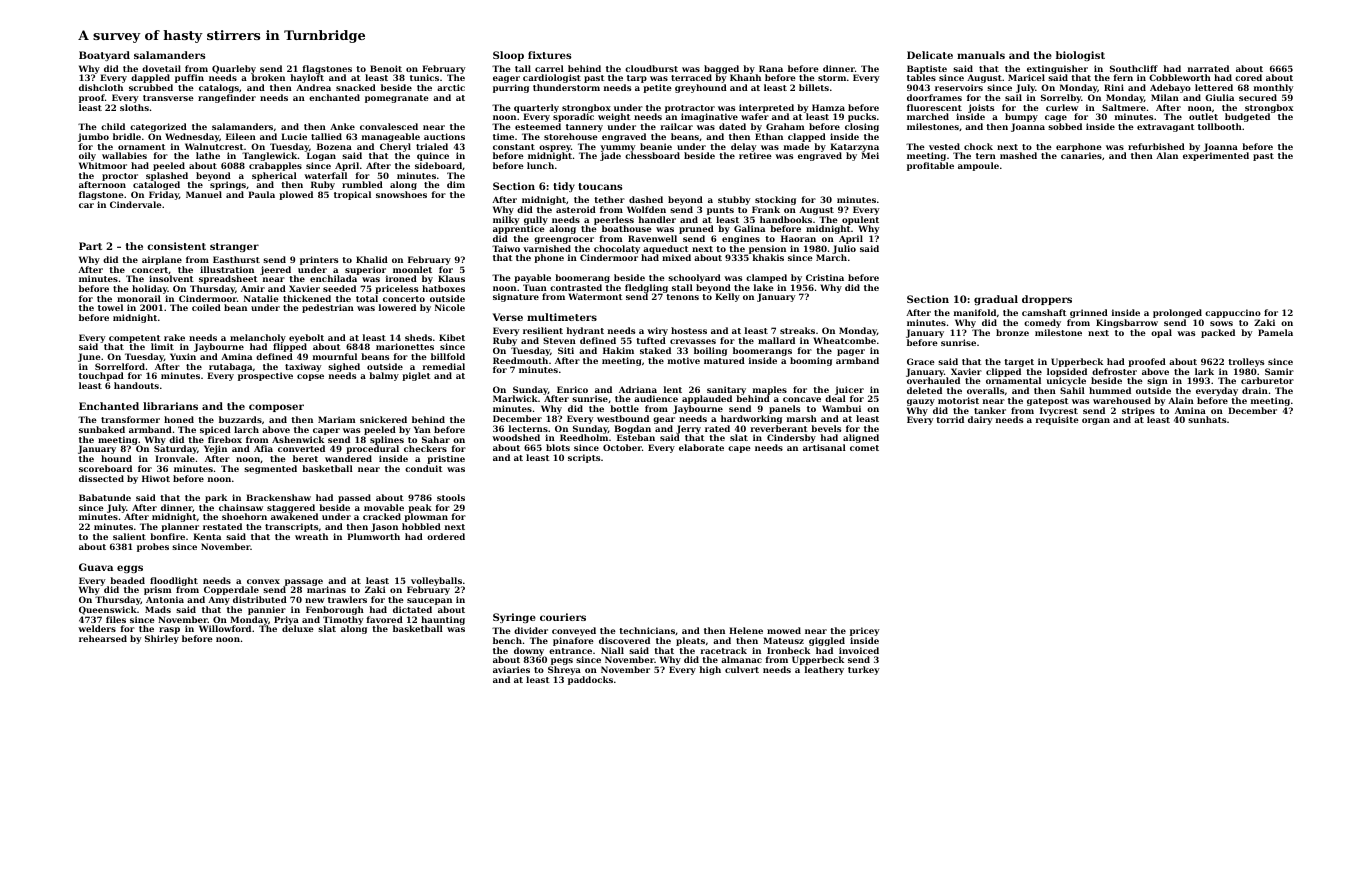 The width and height of the page is (1372, 887). Describe the element at coordinates (150, 78) in the page. I see `dappled` at that location.
